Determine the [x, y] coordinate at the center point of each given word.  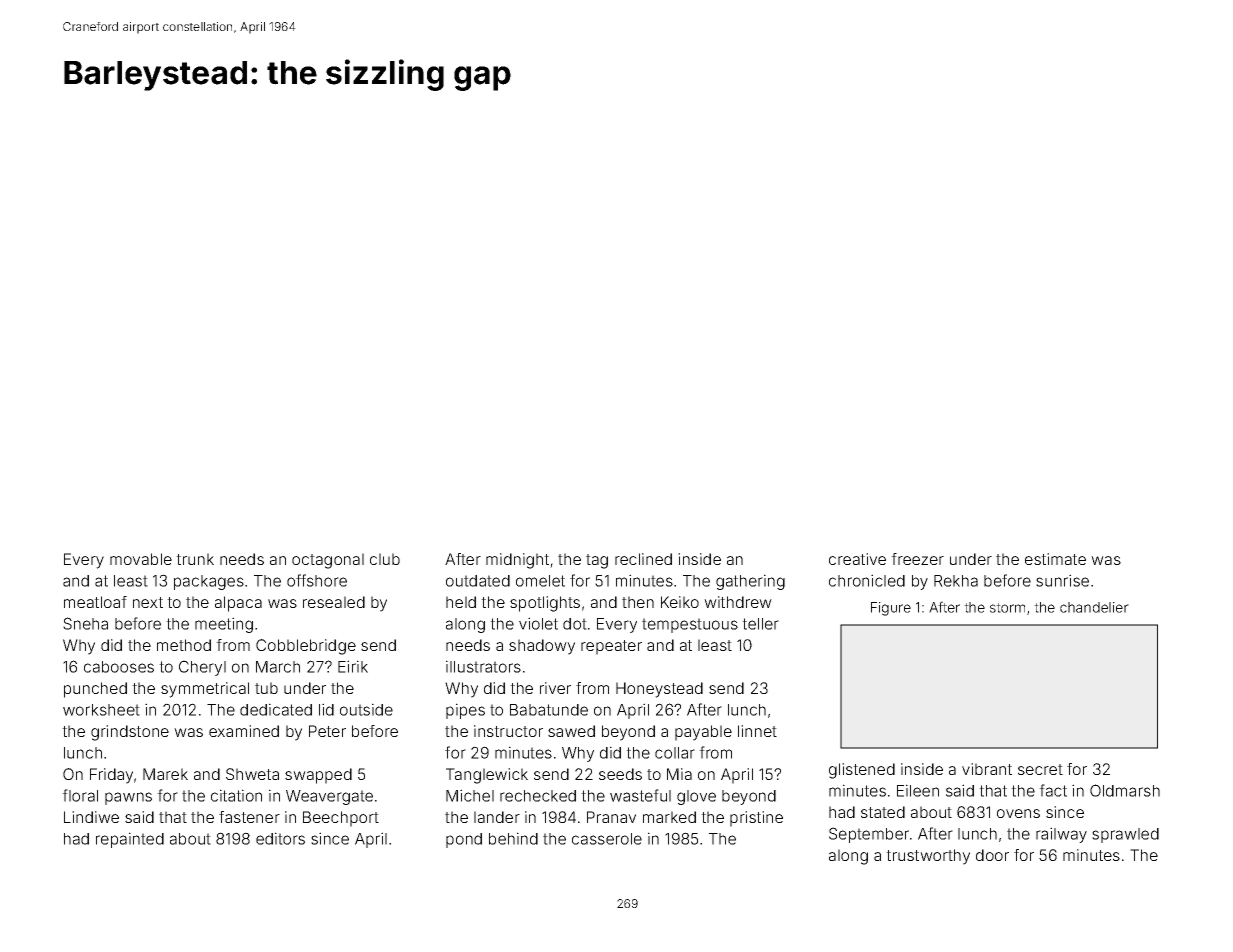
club [385, 559]
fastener [249, 817]
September [869, 835]
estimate [1055, 559]
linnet [757, 731]
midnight [517, 561]
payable [703, 733]
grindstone [130, 733]
